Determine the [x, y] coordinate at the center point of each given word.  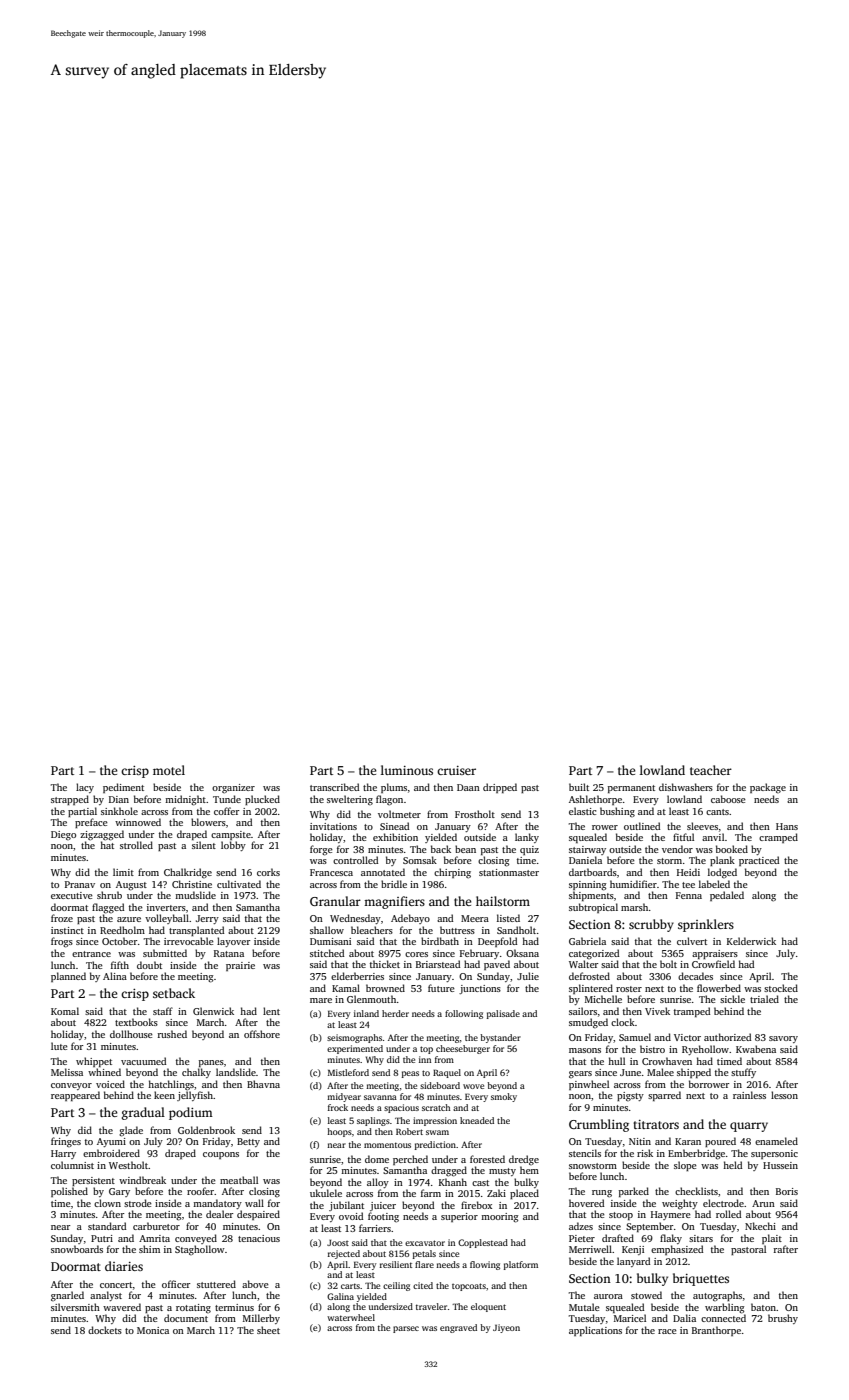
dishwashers [686, 787]
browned [385, 988]
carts [350, 1286]
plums [394, 788]
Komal [65, 1011]
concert [116, 1285]
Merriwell [590, 1249]
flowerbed [719, 988]
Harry [63, 1154]
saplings [373, 1121]
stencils [585, 1153]
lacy [85, 788]
